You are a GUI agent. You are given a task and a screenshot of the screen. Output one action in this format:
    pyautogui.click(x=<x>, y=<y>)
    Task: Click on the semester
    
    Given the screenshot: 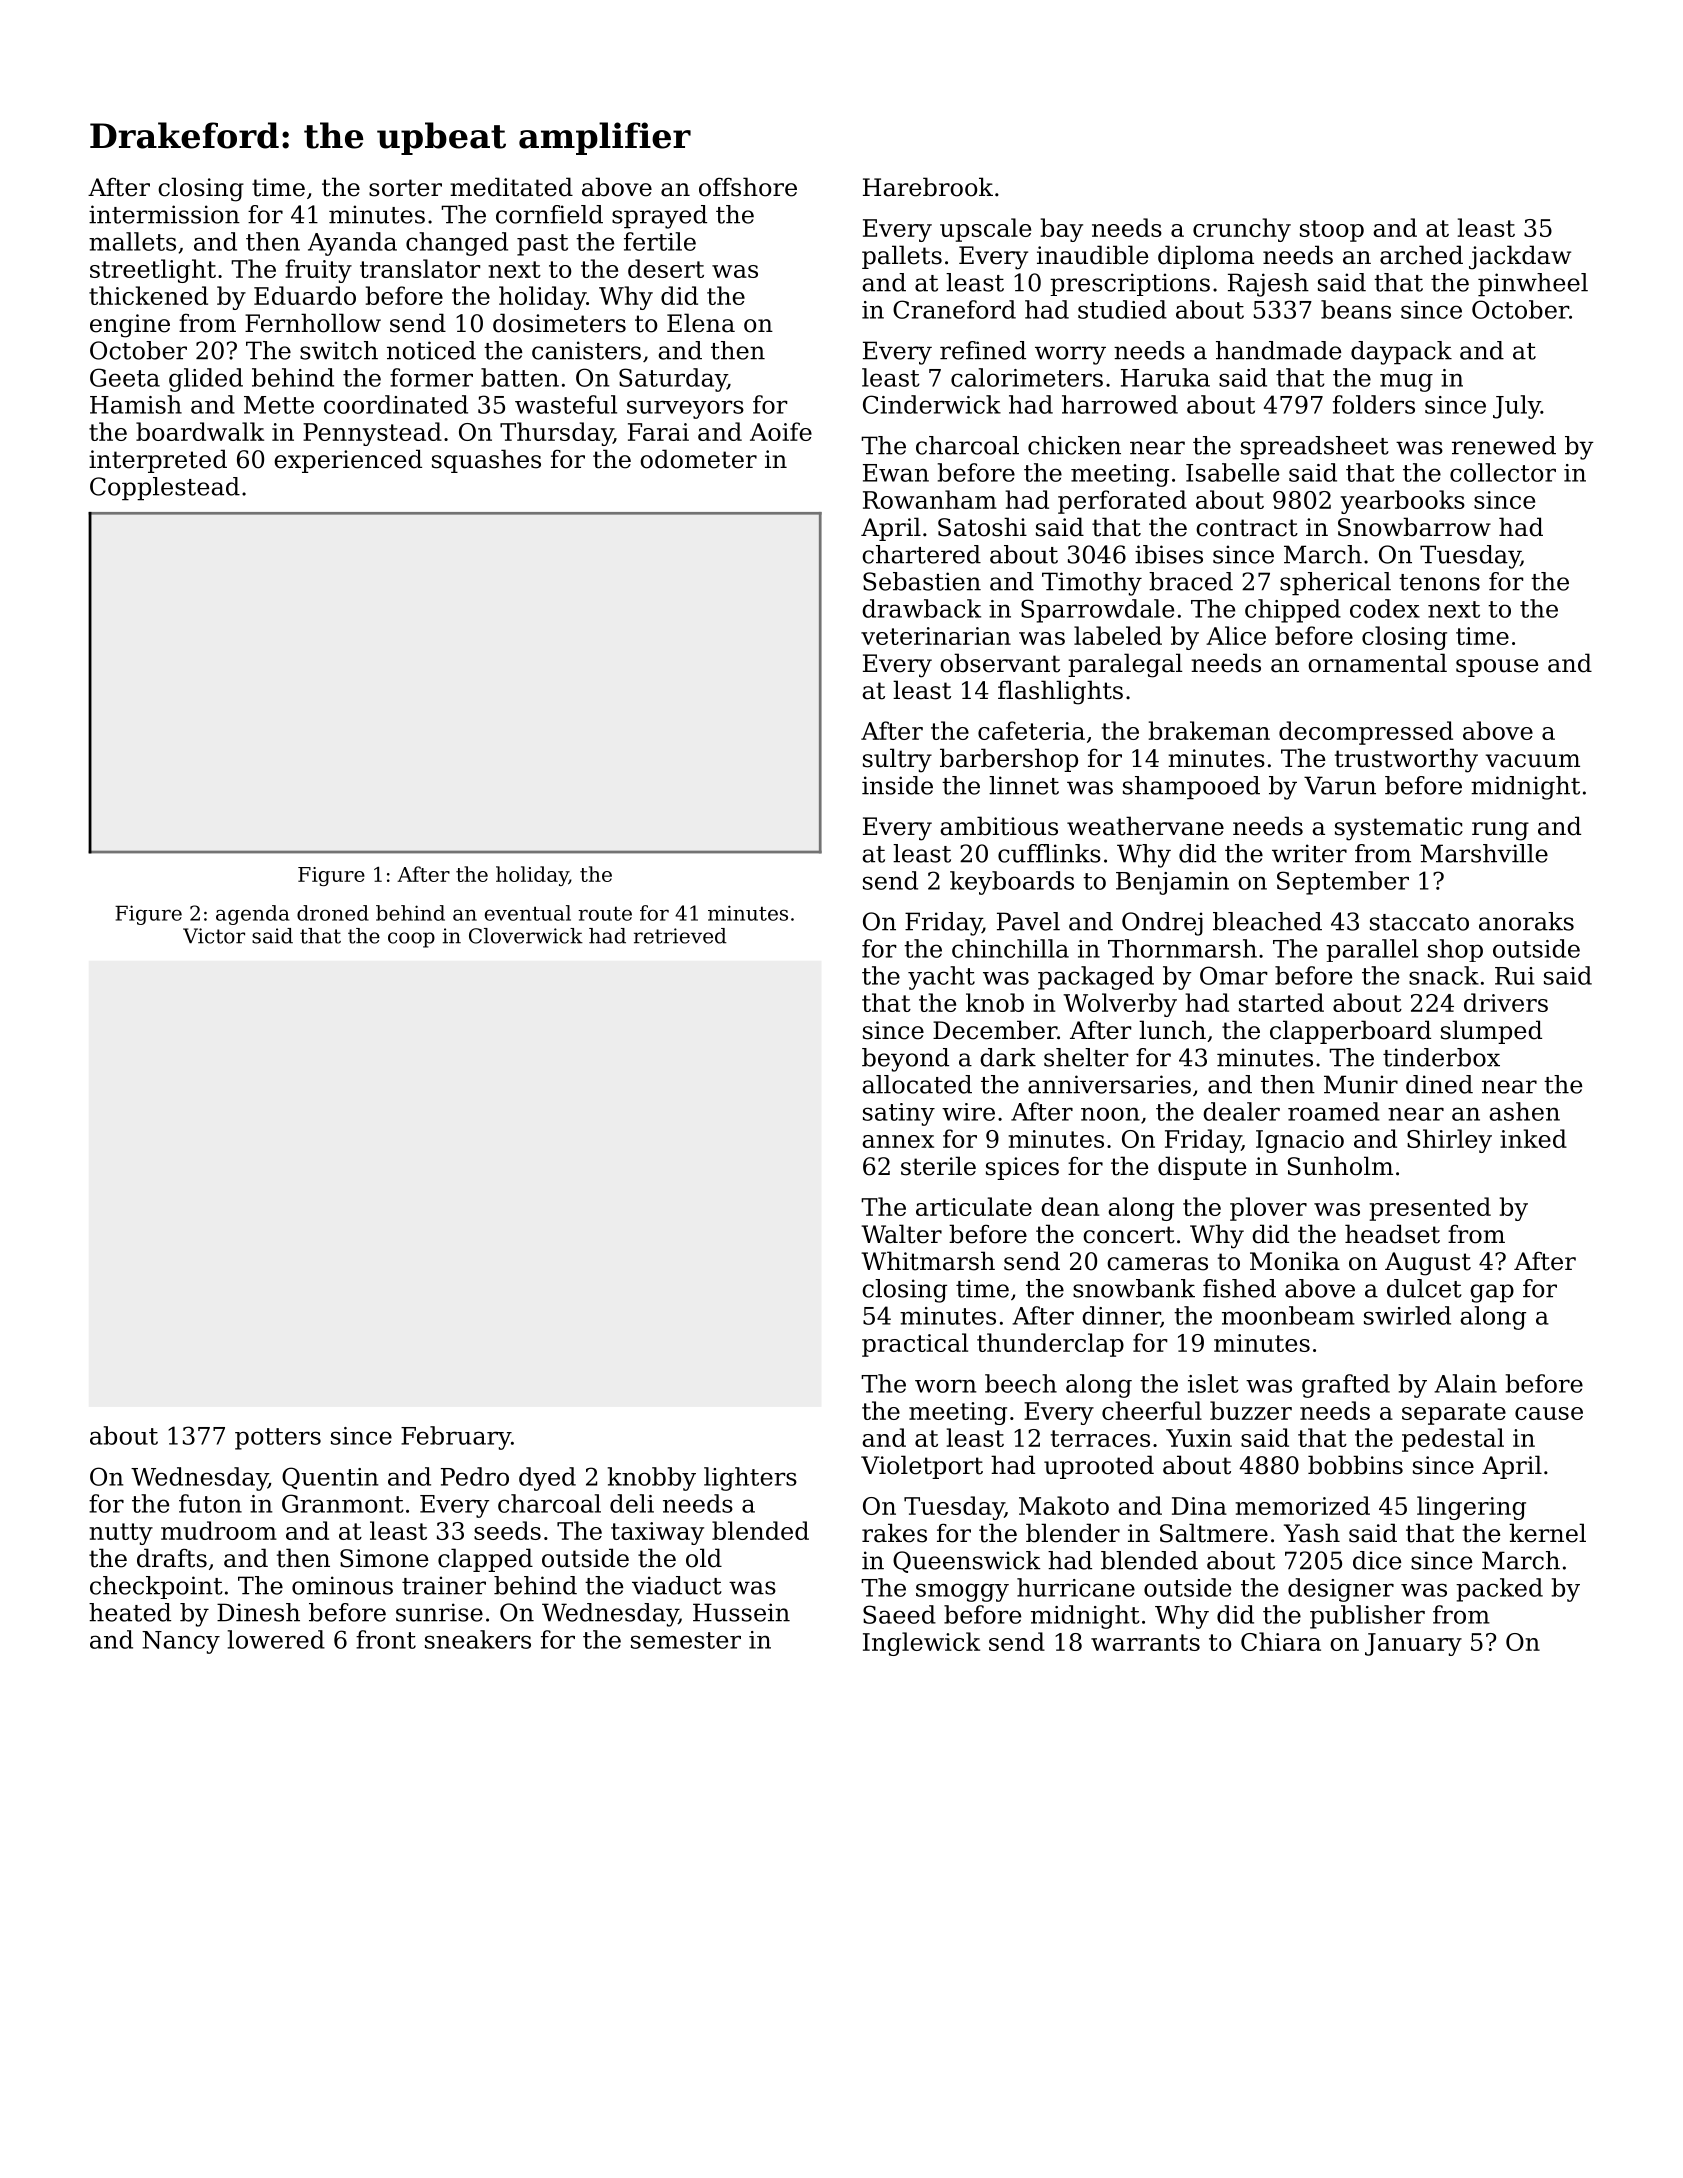 What is the action you would take?
    pyautogui.click(x=686, y=1640)
